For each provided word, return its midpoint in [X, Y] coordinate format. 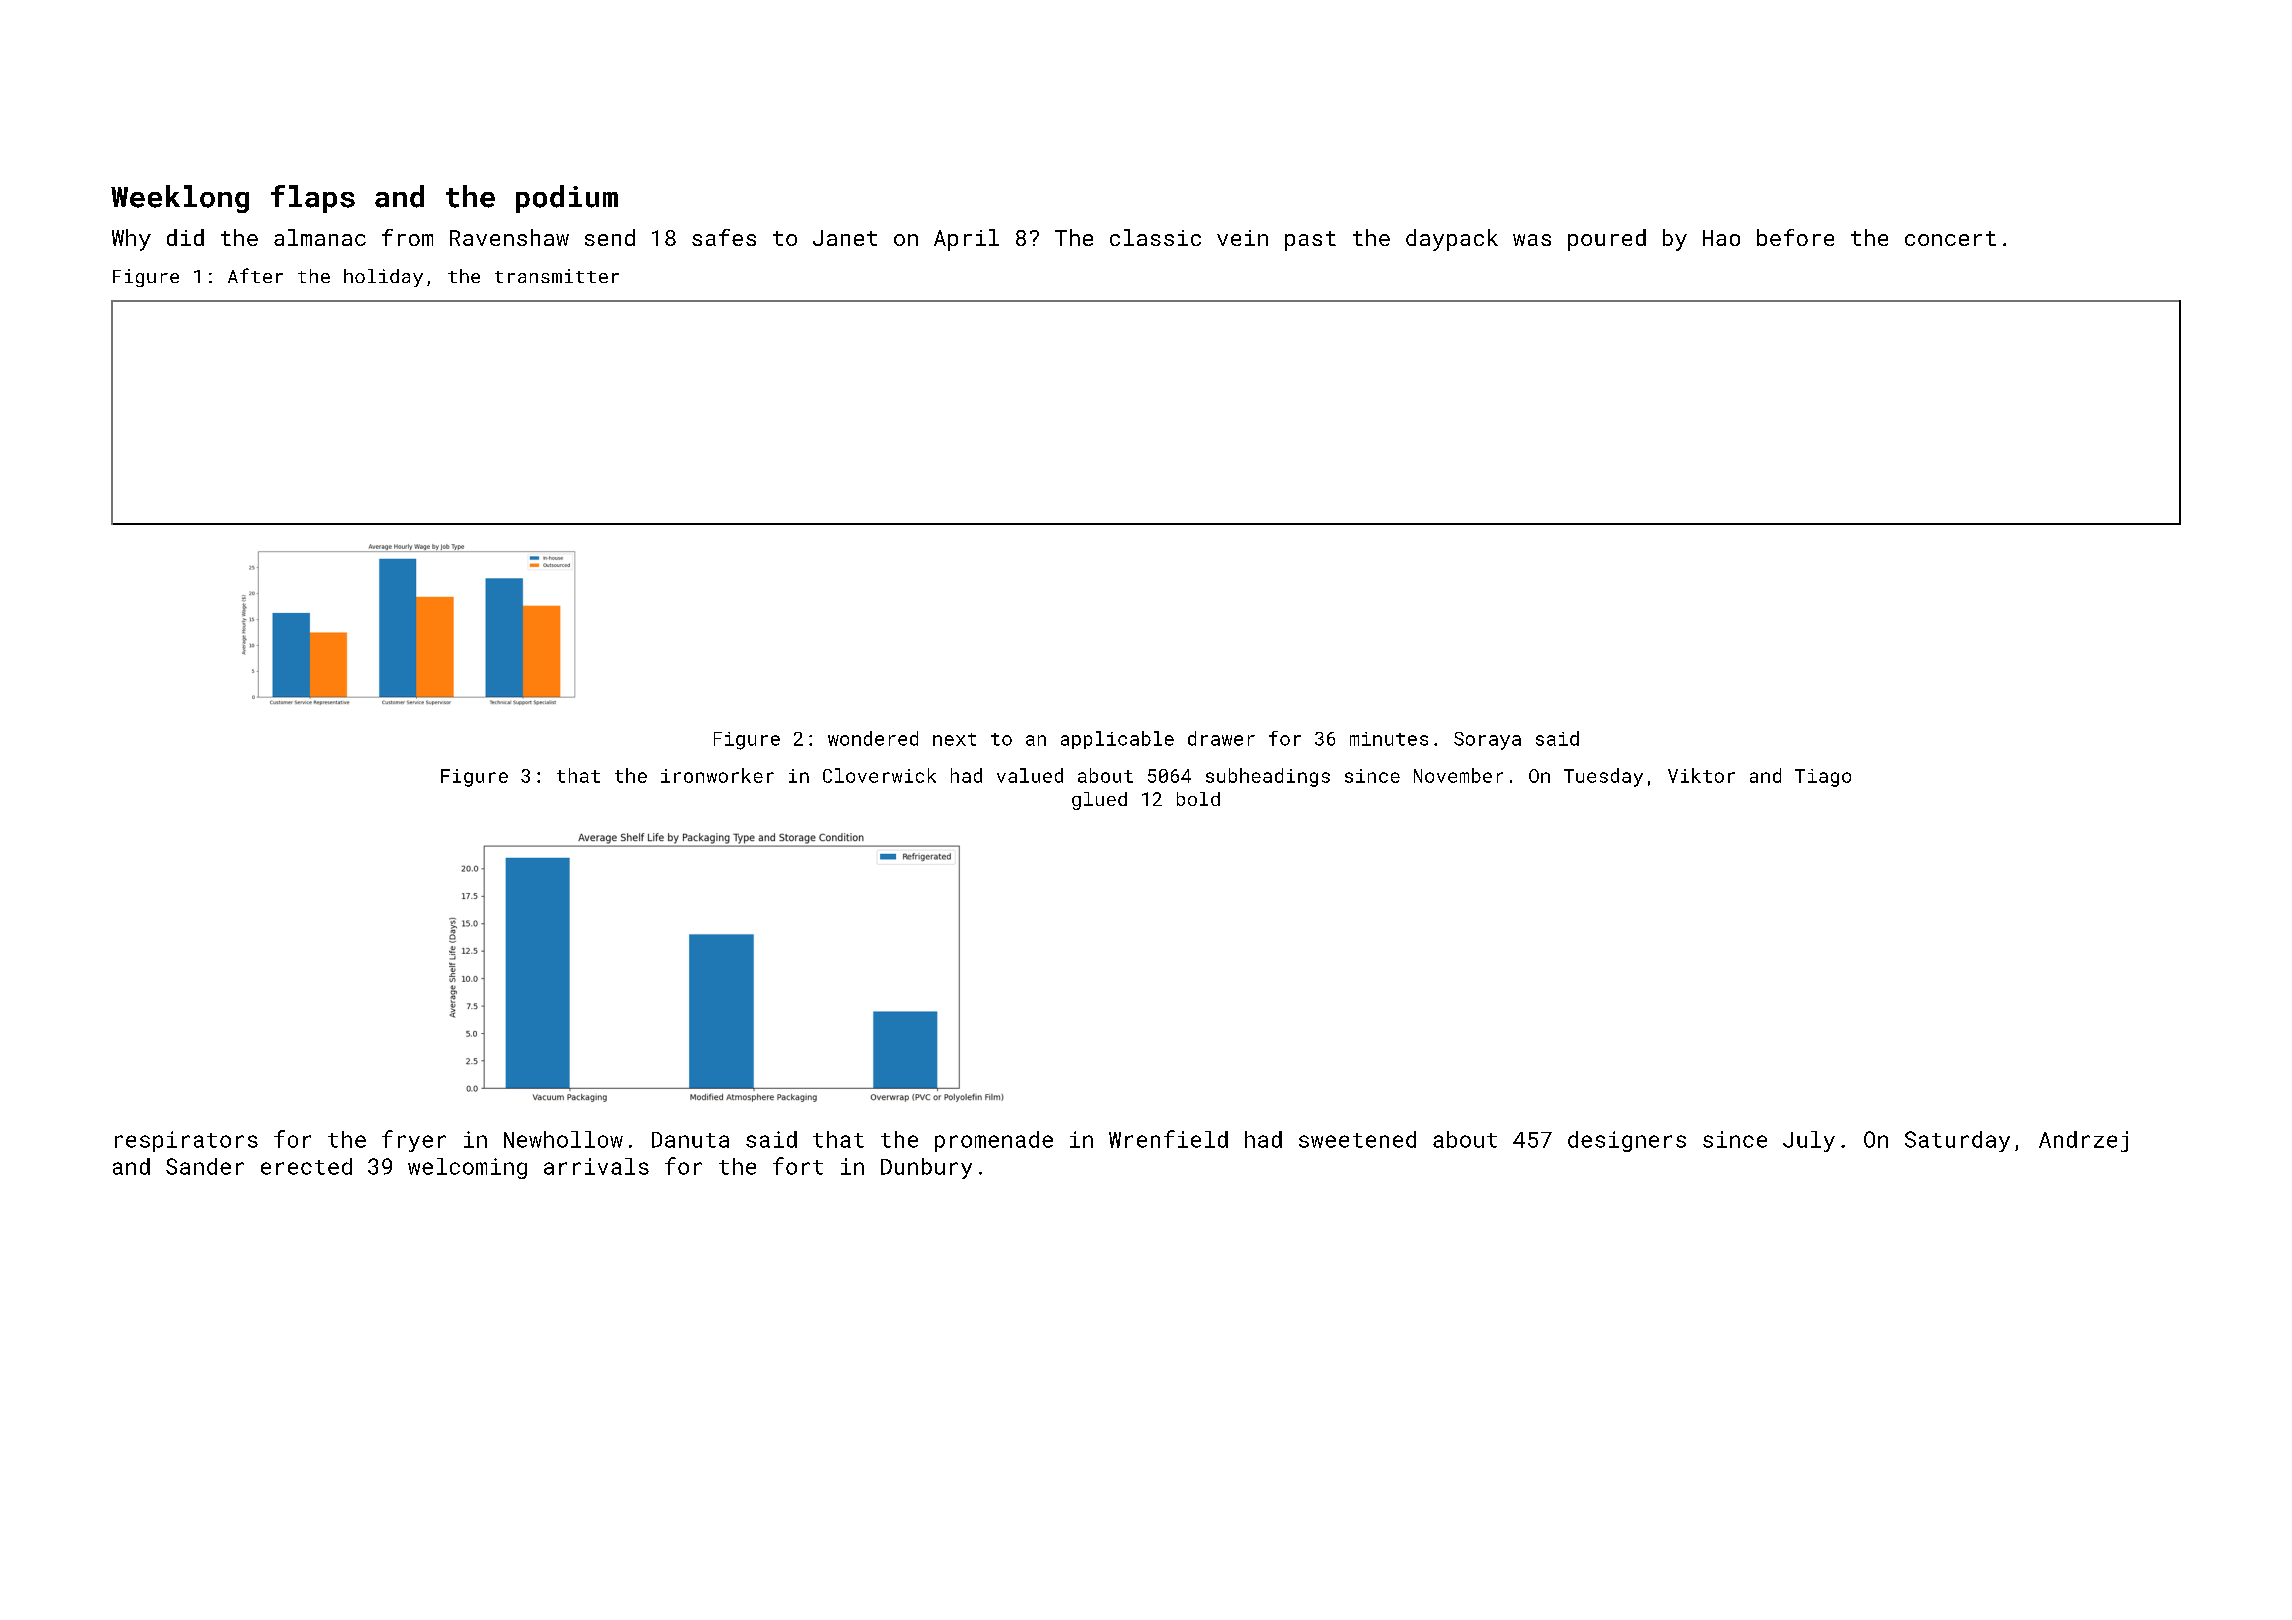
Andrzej [2083, 1141]
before [1795, 237]
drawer [1221, 738]
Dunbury [926, 1168]
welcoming [467, 1168]
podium [567, 199]
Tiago [1823, 778]
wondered [873, 738]
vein [1242, 238]
